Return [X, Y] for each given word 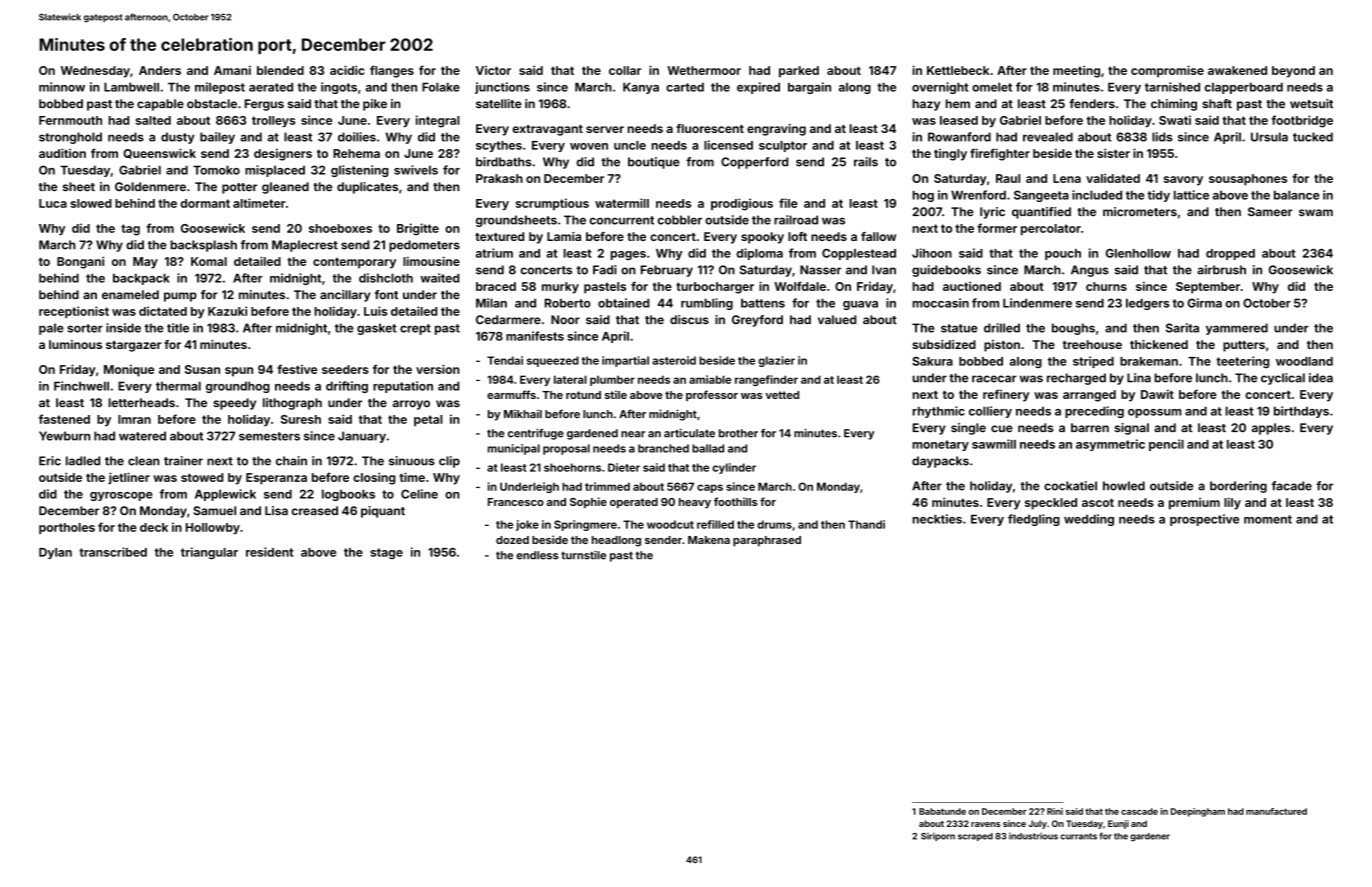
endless [537, 555]
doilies [357, 137]
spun [239, 372]
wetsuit [1311, 103]
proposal [566, 449]
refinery [1006, 395]
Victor [493, 70]
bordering [1238, 487]
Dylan [55, 553]
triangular [209, 553]
